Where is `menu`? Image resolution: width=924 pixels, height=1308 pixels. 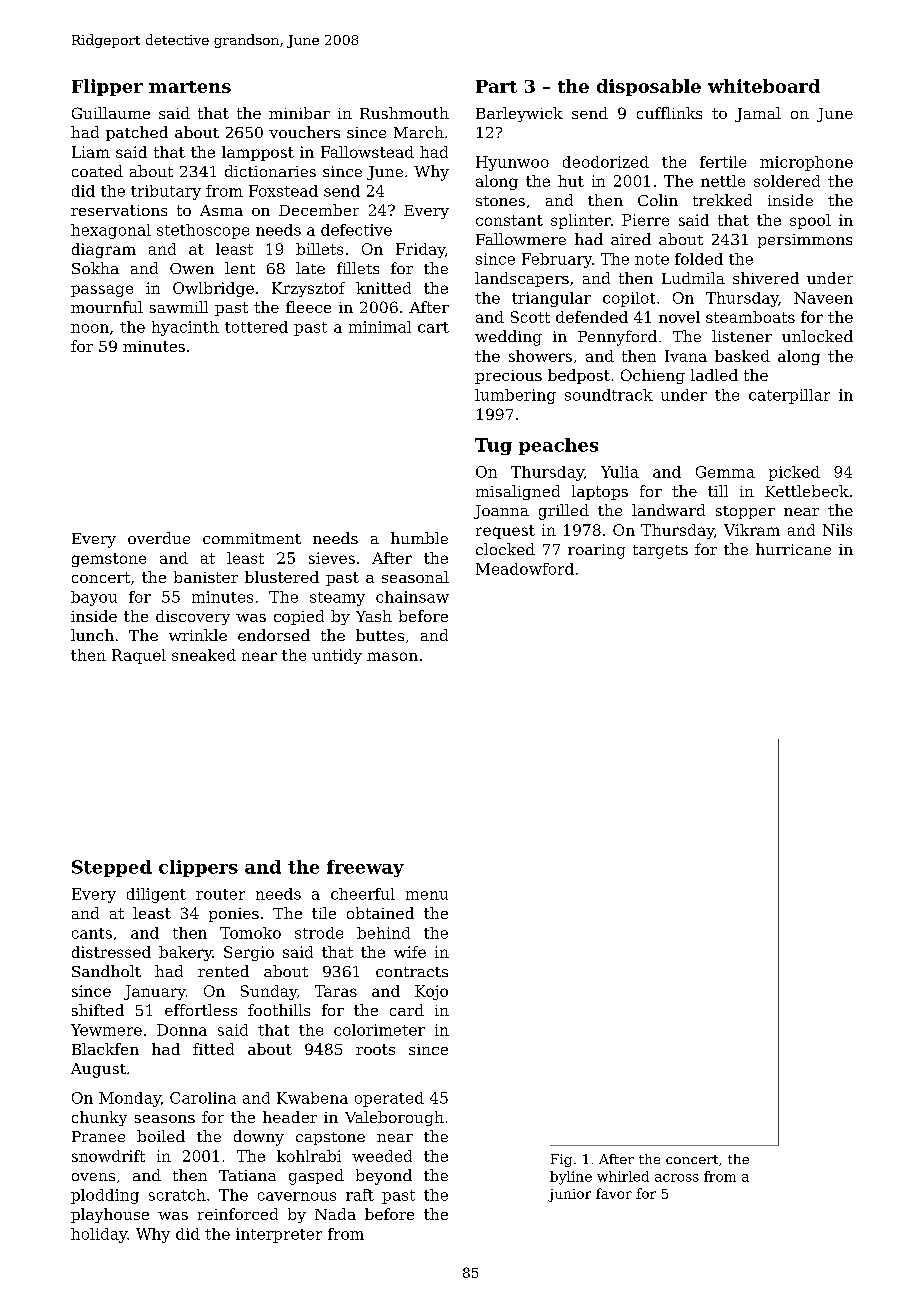 menu is located at coordinates (427, 895).
